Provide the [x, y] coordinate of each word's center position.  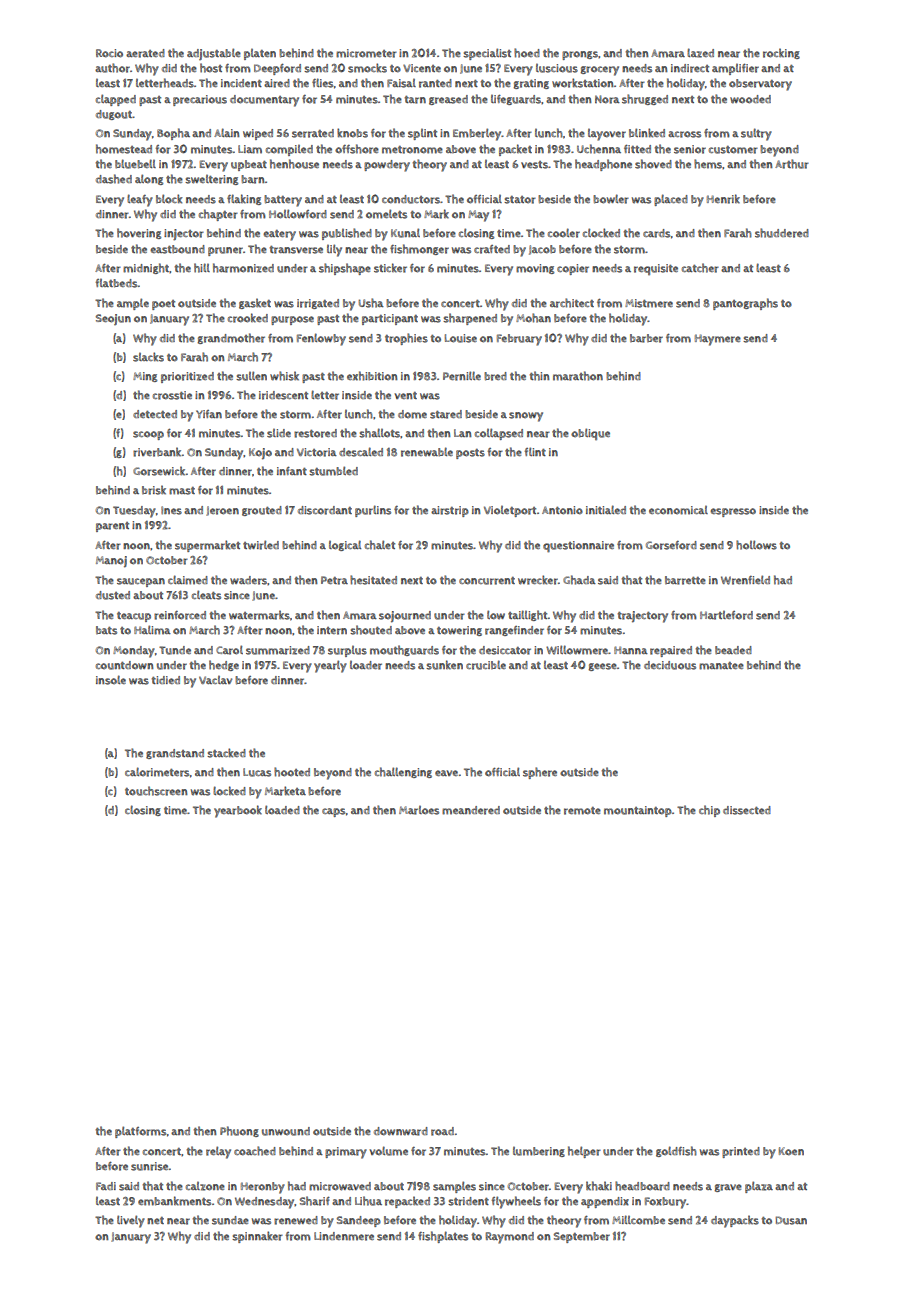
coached [255, 1151]
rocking [781, 53]
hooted [292, 772]
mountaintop [638, 811]
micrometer [366, 53]
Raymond [509, 1238]
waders [248, 580]
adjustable [214, 54]
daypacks [735, 1221]
